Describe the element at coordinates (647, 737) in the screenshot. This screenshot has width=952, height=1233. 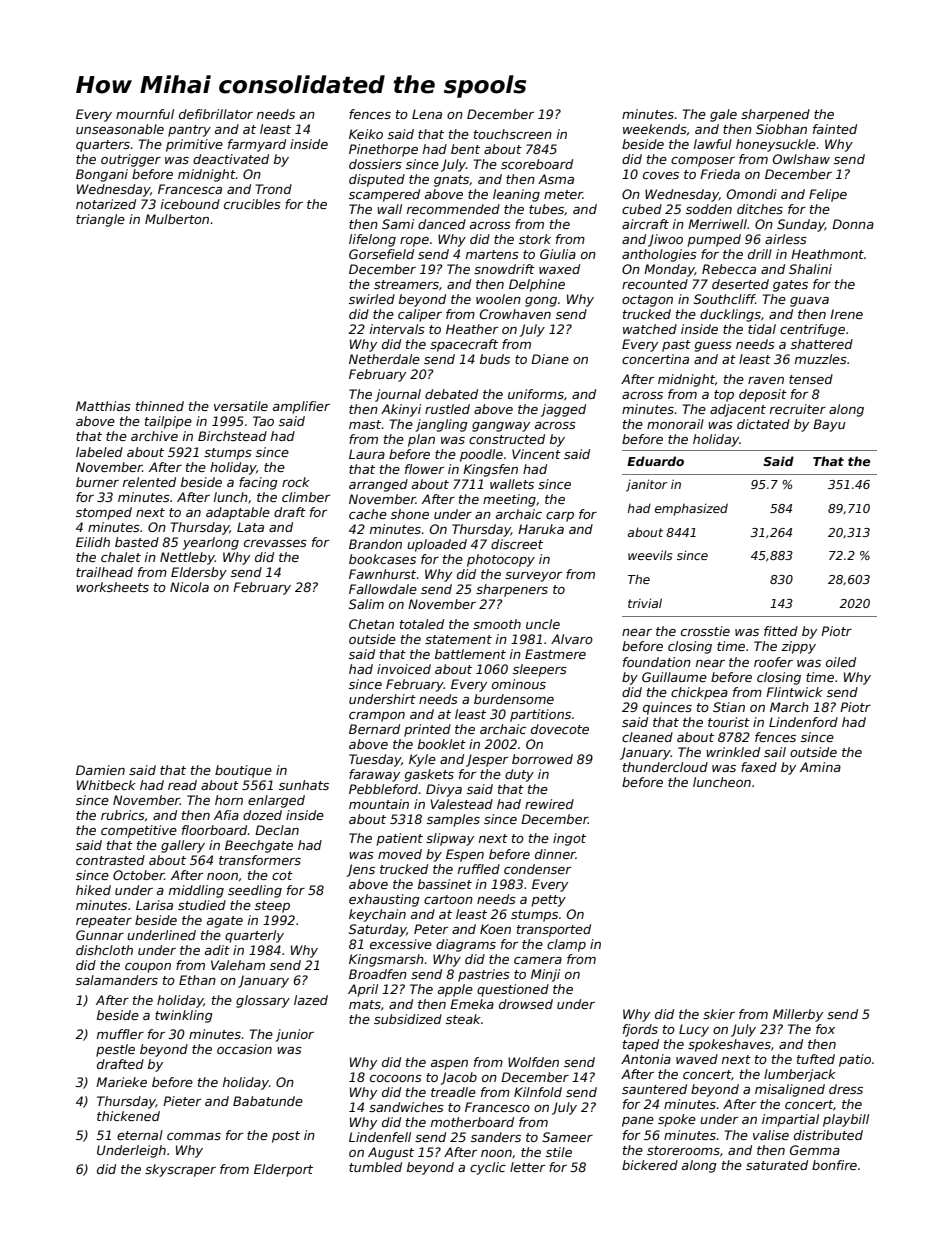
I see `cleaned` at that location.
